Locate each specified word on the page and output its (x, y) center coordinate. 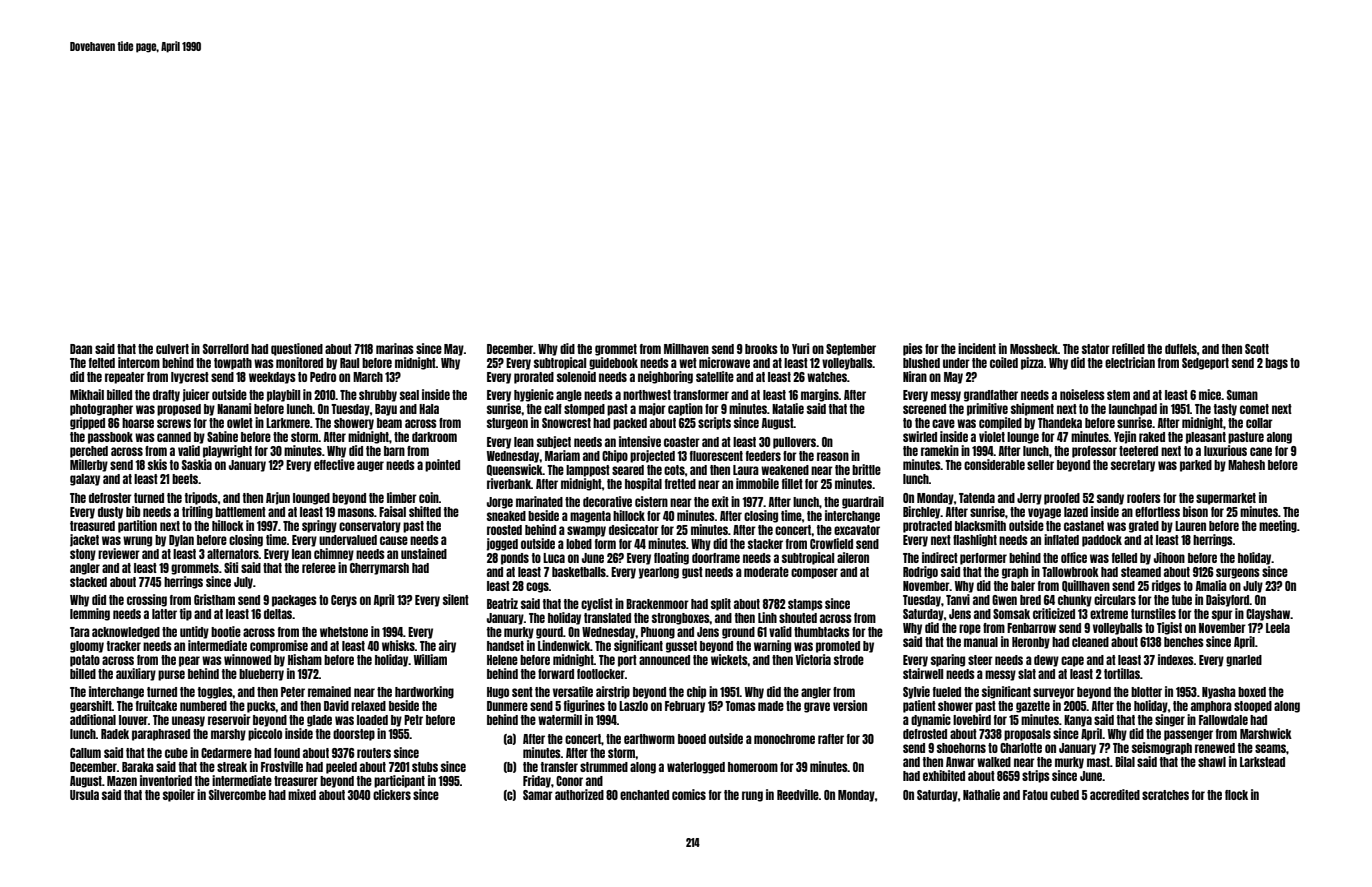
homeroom (753, 767)
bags (1276, 364)
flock (1236, 795)
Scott (1257, 349)
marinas (395, 348)
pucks (261, 707)
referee (319, 568)
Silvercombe (237, 794)
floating (671, 558)
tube (1182, 600)
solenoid (576, 376)
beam (389, 423)
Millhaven (686, 348)
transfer (559, 767)
